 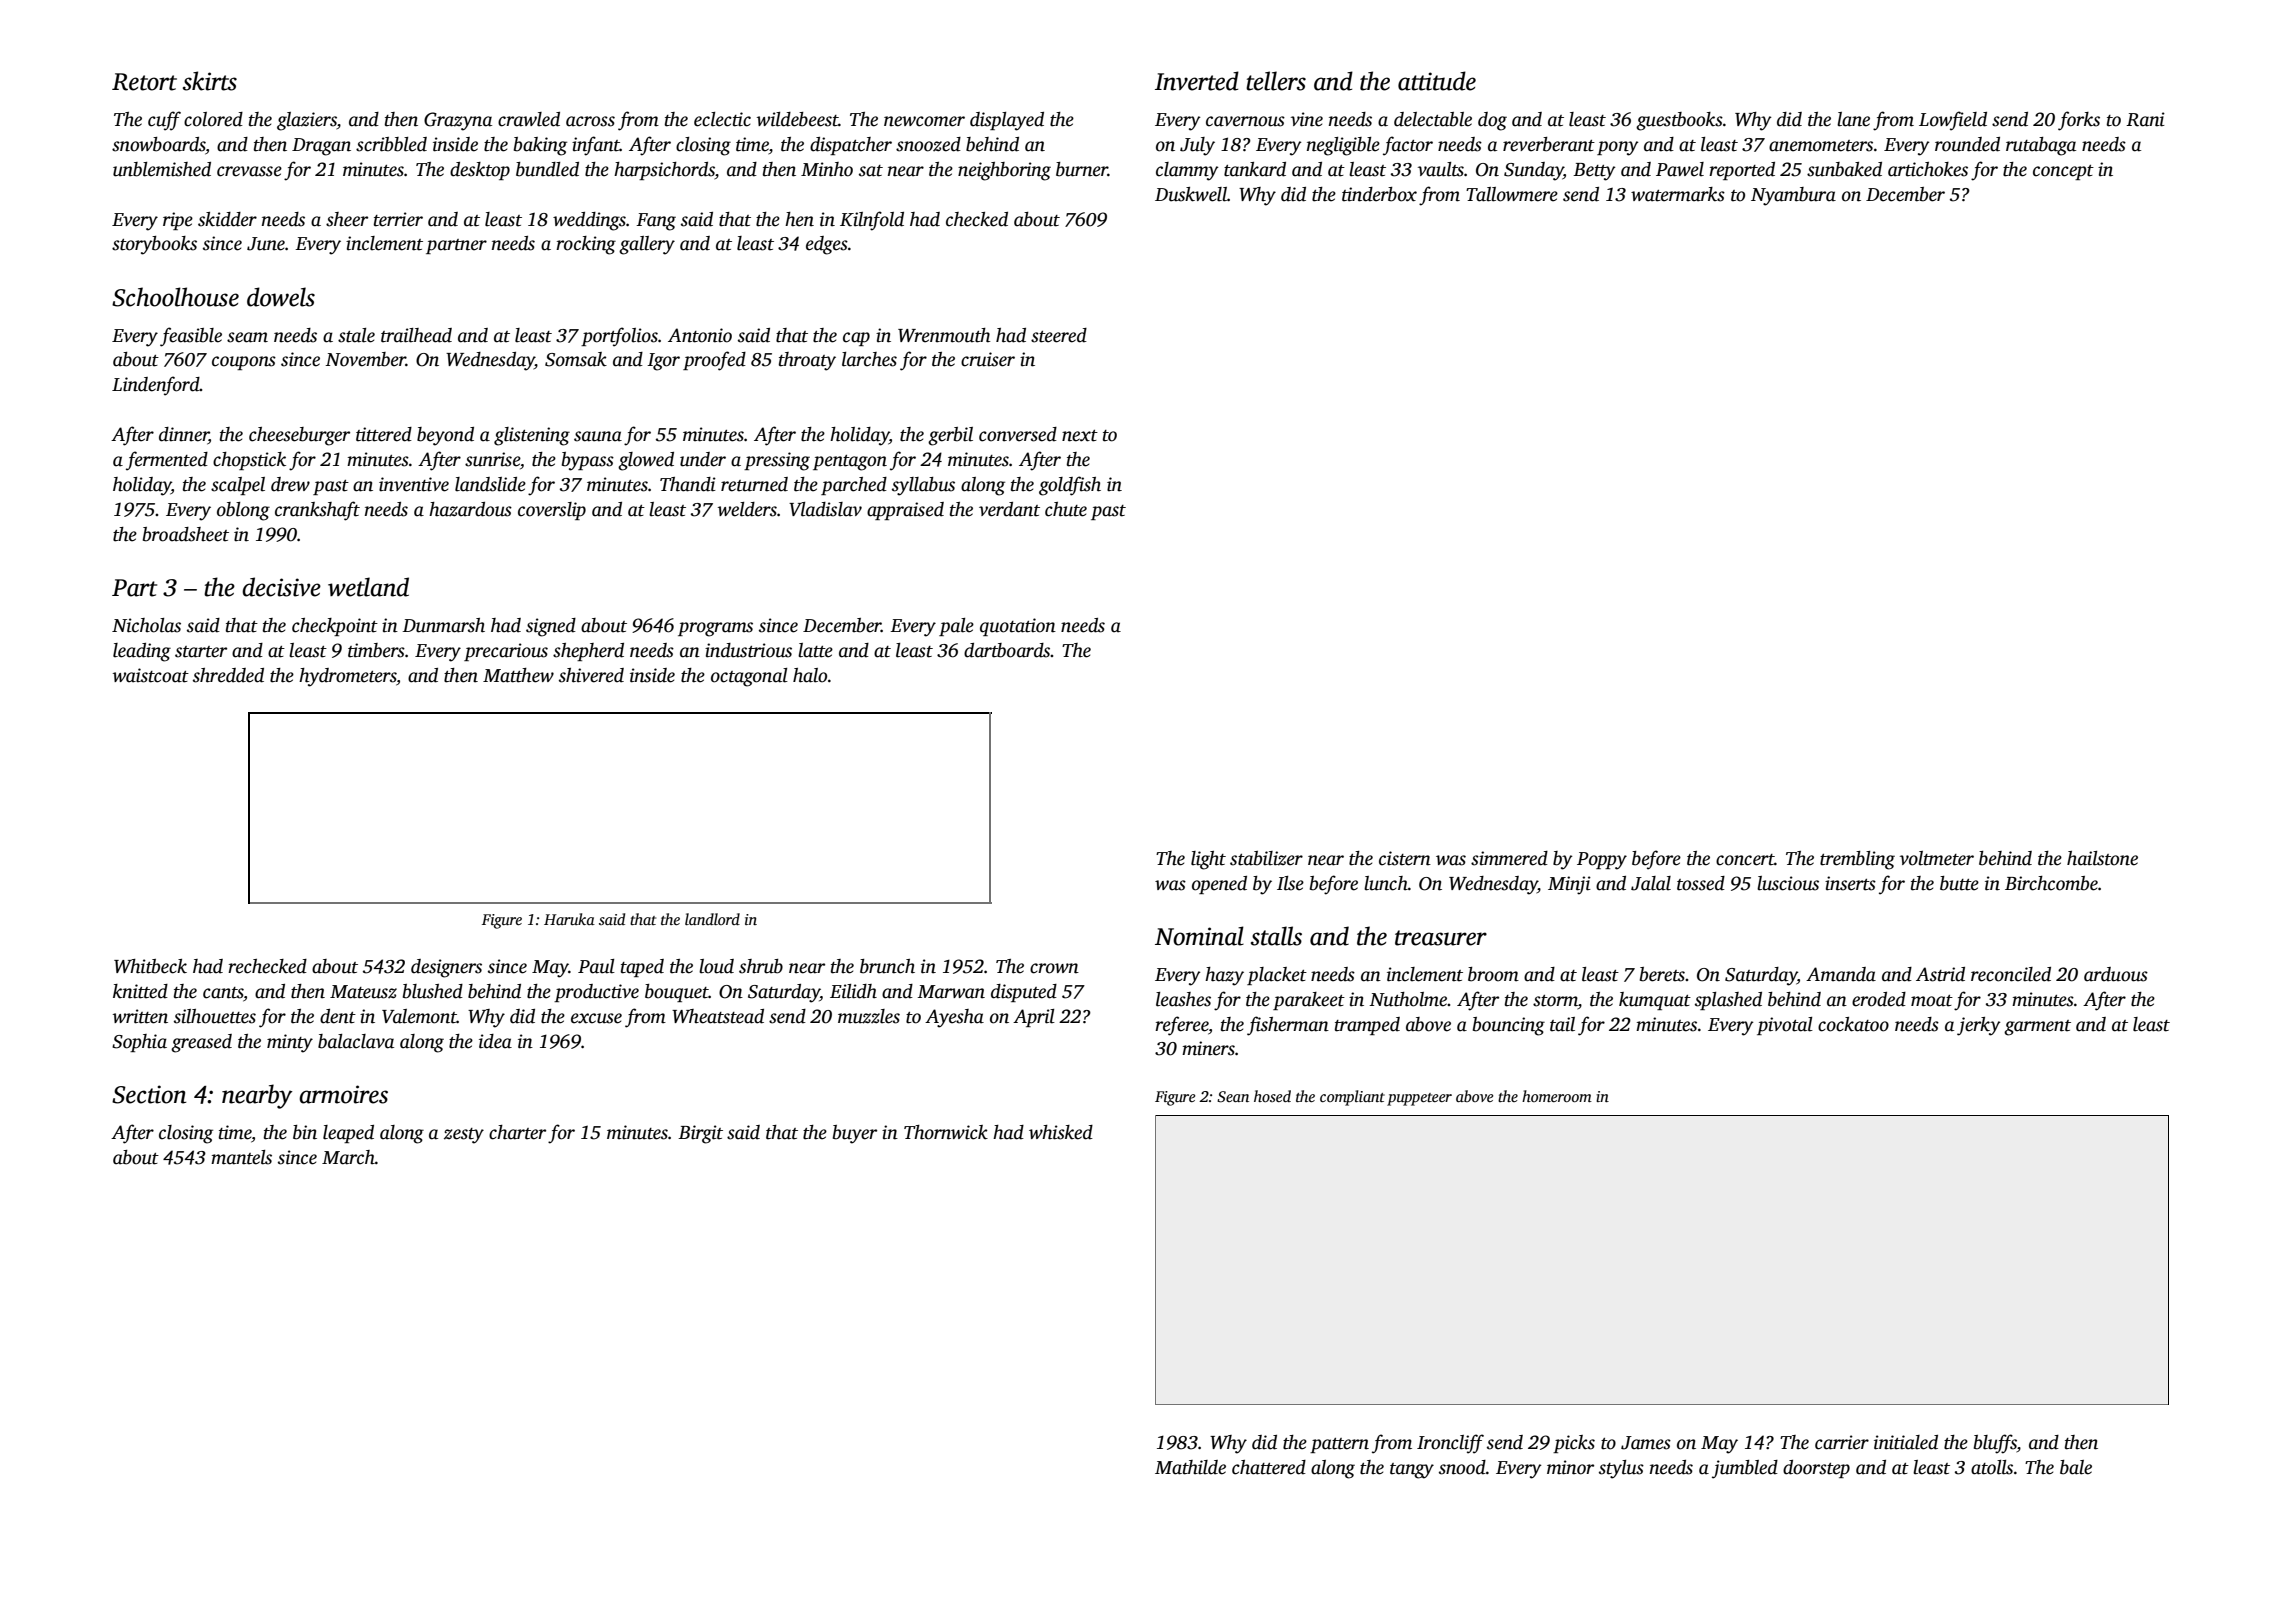 I want to click on crevasse, so click(x=249, y=171).
